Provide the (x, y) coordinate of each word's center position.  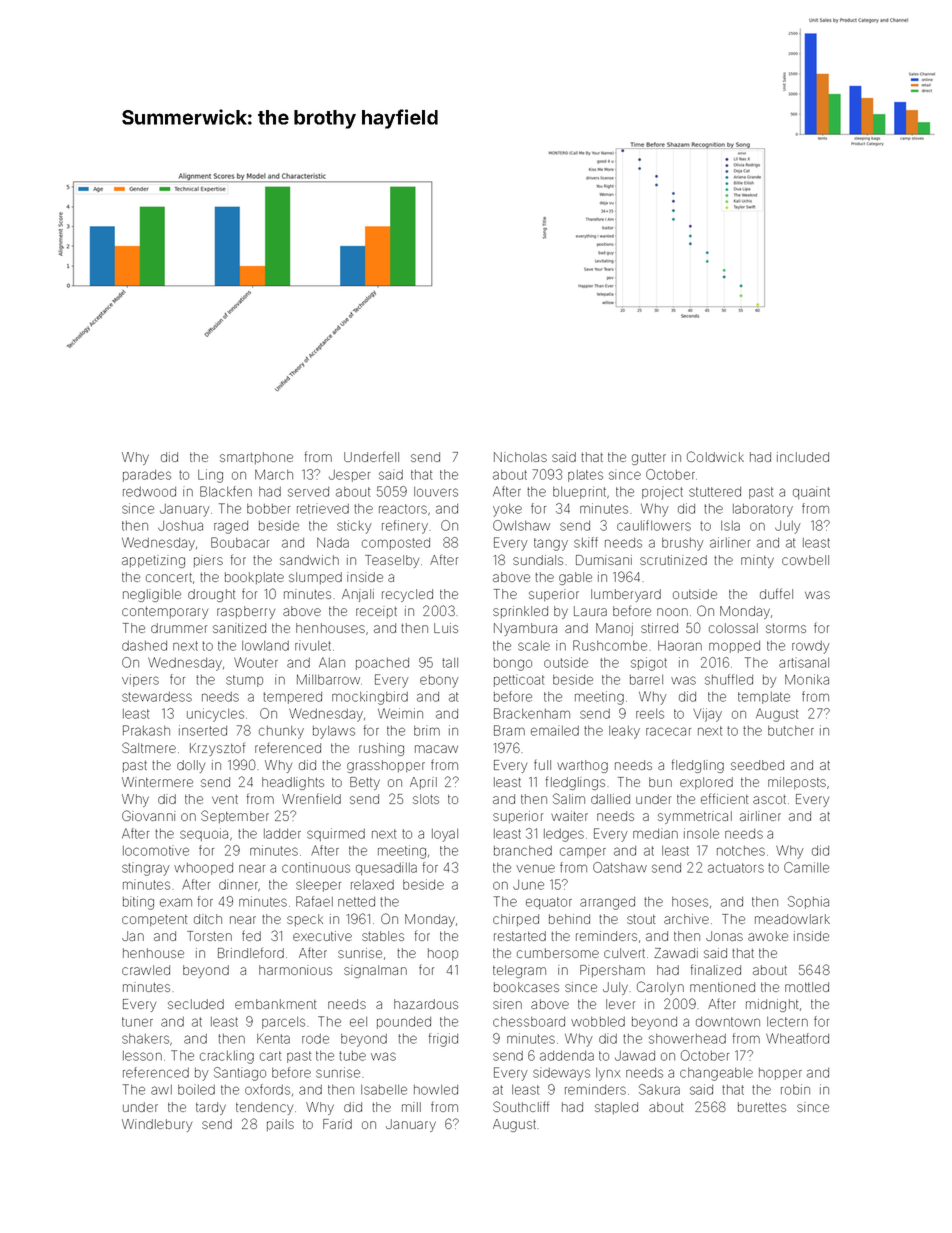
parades (147, 476)
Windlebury (157, 1125)
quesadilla (386, 868)
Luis (446, 628)
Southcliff (521, 1106)
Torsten (209, 936)
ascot (769, 799)
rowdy (811, 647)
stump (244, 681)
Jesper (349, 476)
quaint (811, 492)
